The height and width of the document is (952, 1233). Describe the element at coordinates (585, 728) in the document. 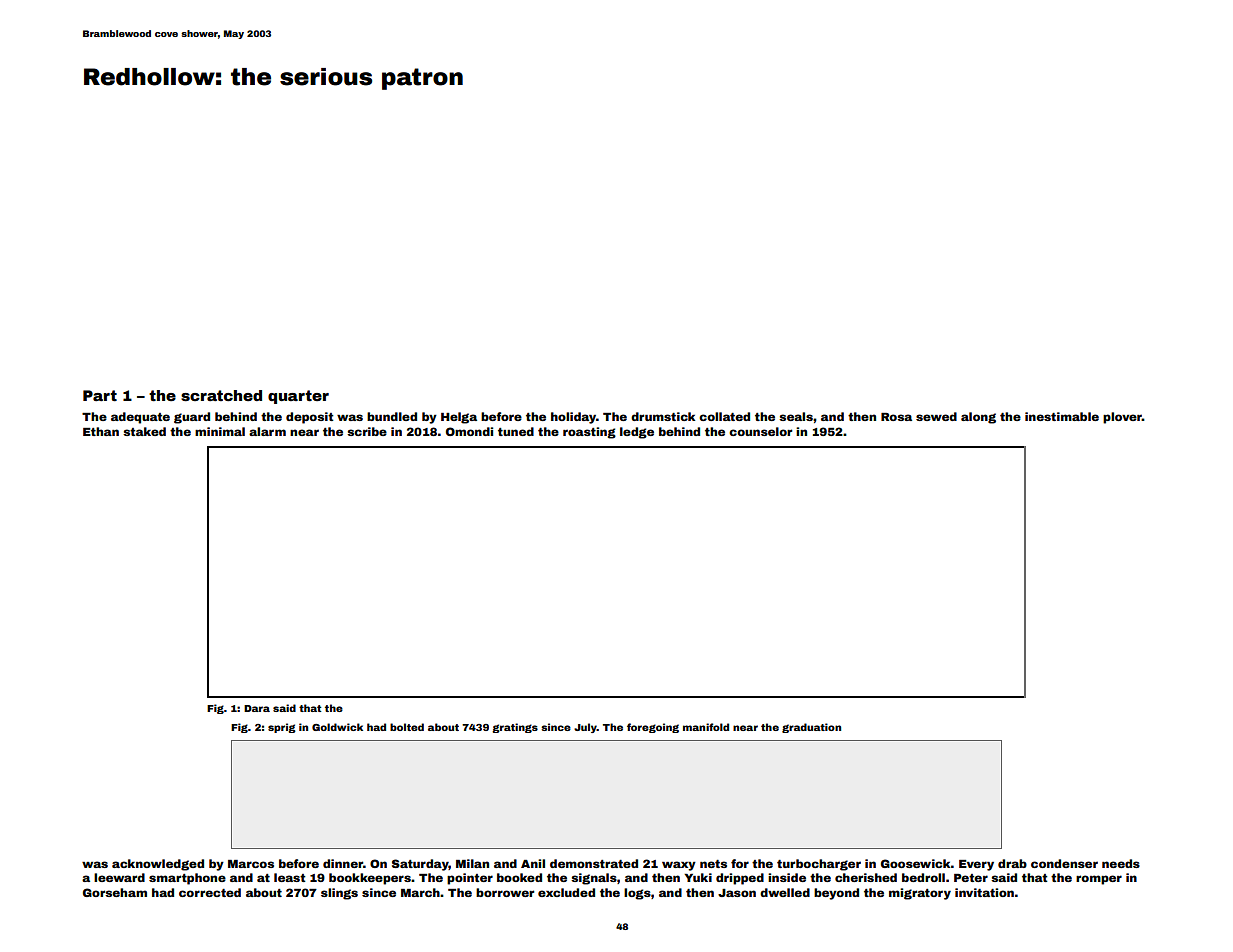

I see `July` at that location.
